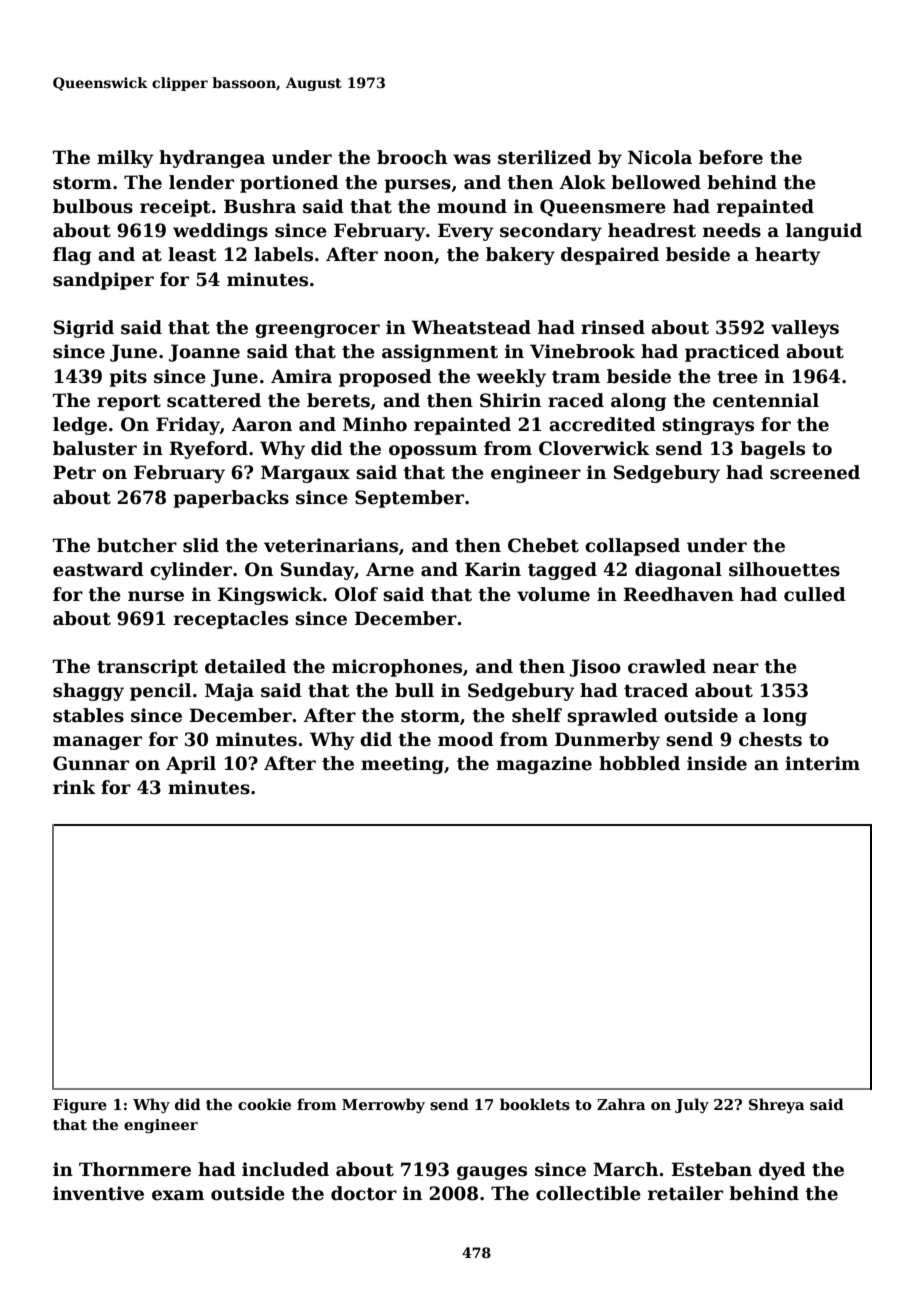 This page has height=1314, width=924. Describe the element at coordinates (492, 1173) in the page. I see `gauges` at that location.
